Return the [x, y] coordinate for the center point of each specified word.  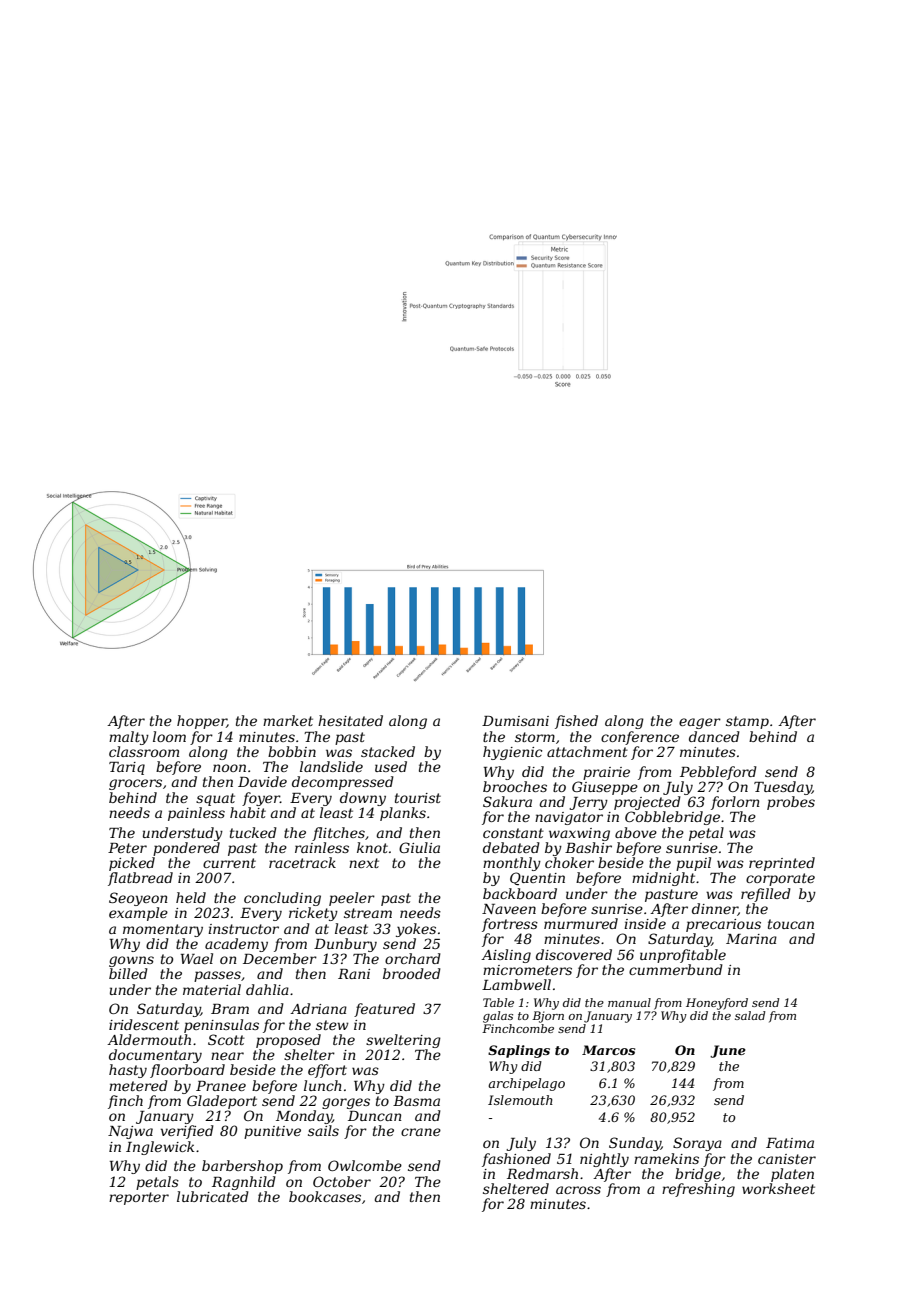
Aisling [506, 956]
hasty [128, 1071]
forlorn [735, 803]
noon [229, 768]
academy [236, 945]
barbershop [242, 1167]
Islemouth [520, 1100]
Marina [751, 939]
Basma [416, 1101]
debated [511, 847]
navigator [569, 818]
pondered [186, 849]
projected [647, 803]
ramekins [666, 1158]
